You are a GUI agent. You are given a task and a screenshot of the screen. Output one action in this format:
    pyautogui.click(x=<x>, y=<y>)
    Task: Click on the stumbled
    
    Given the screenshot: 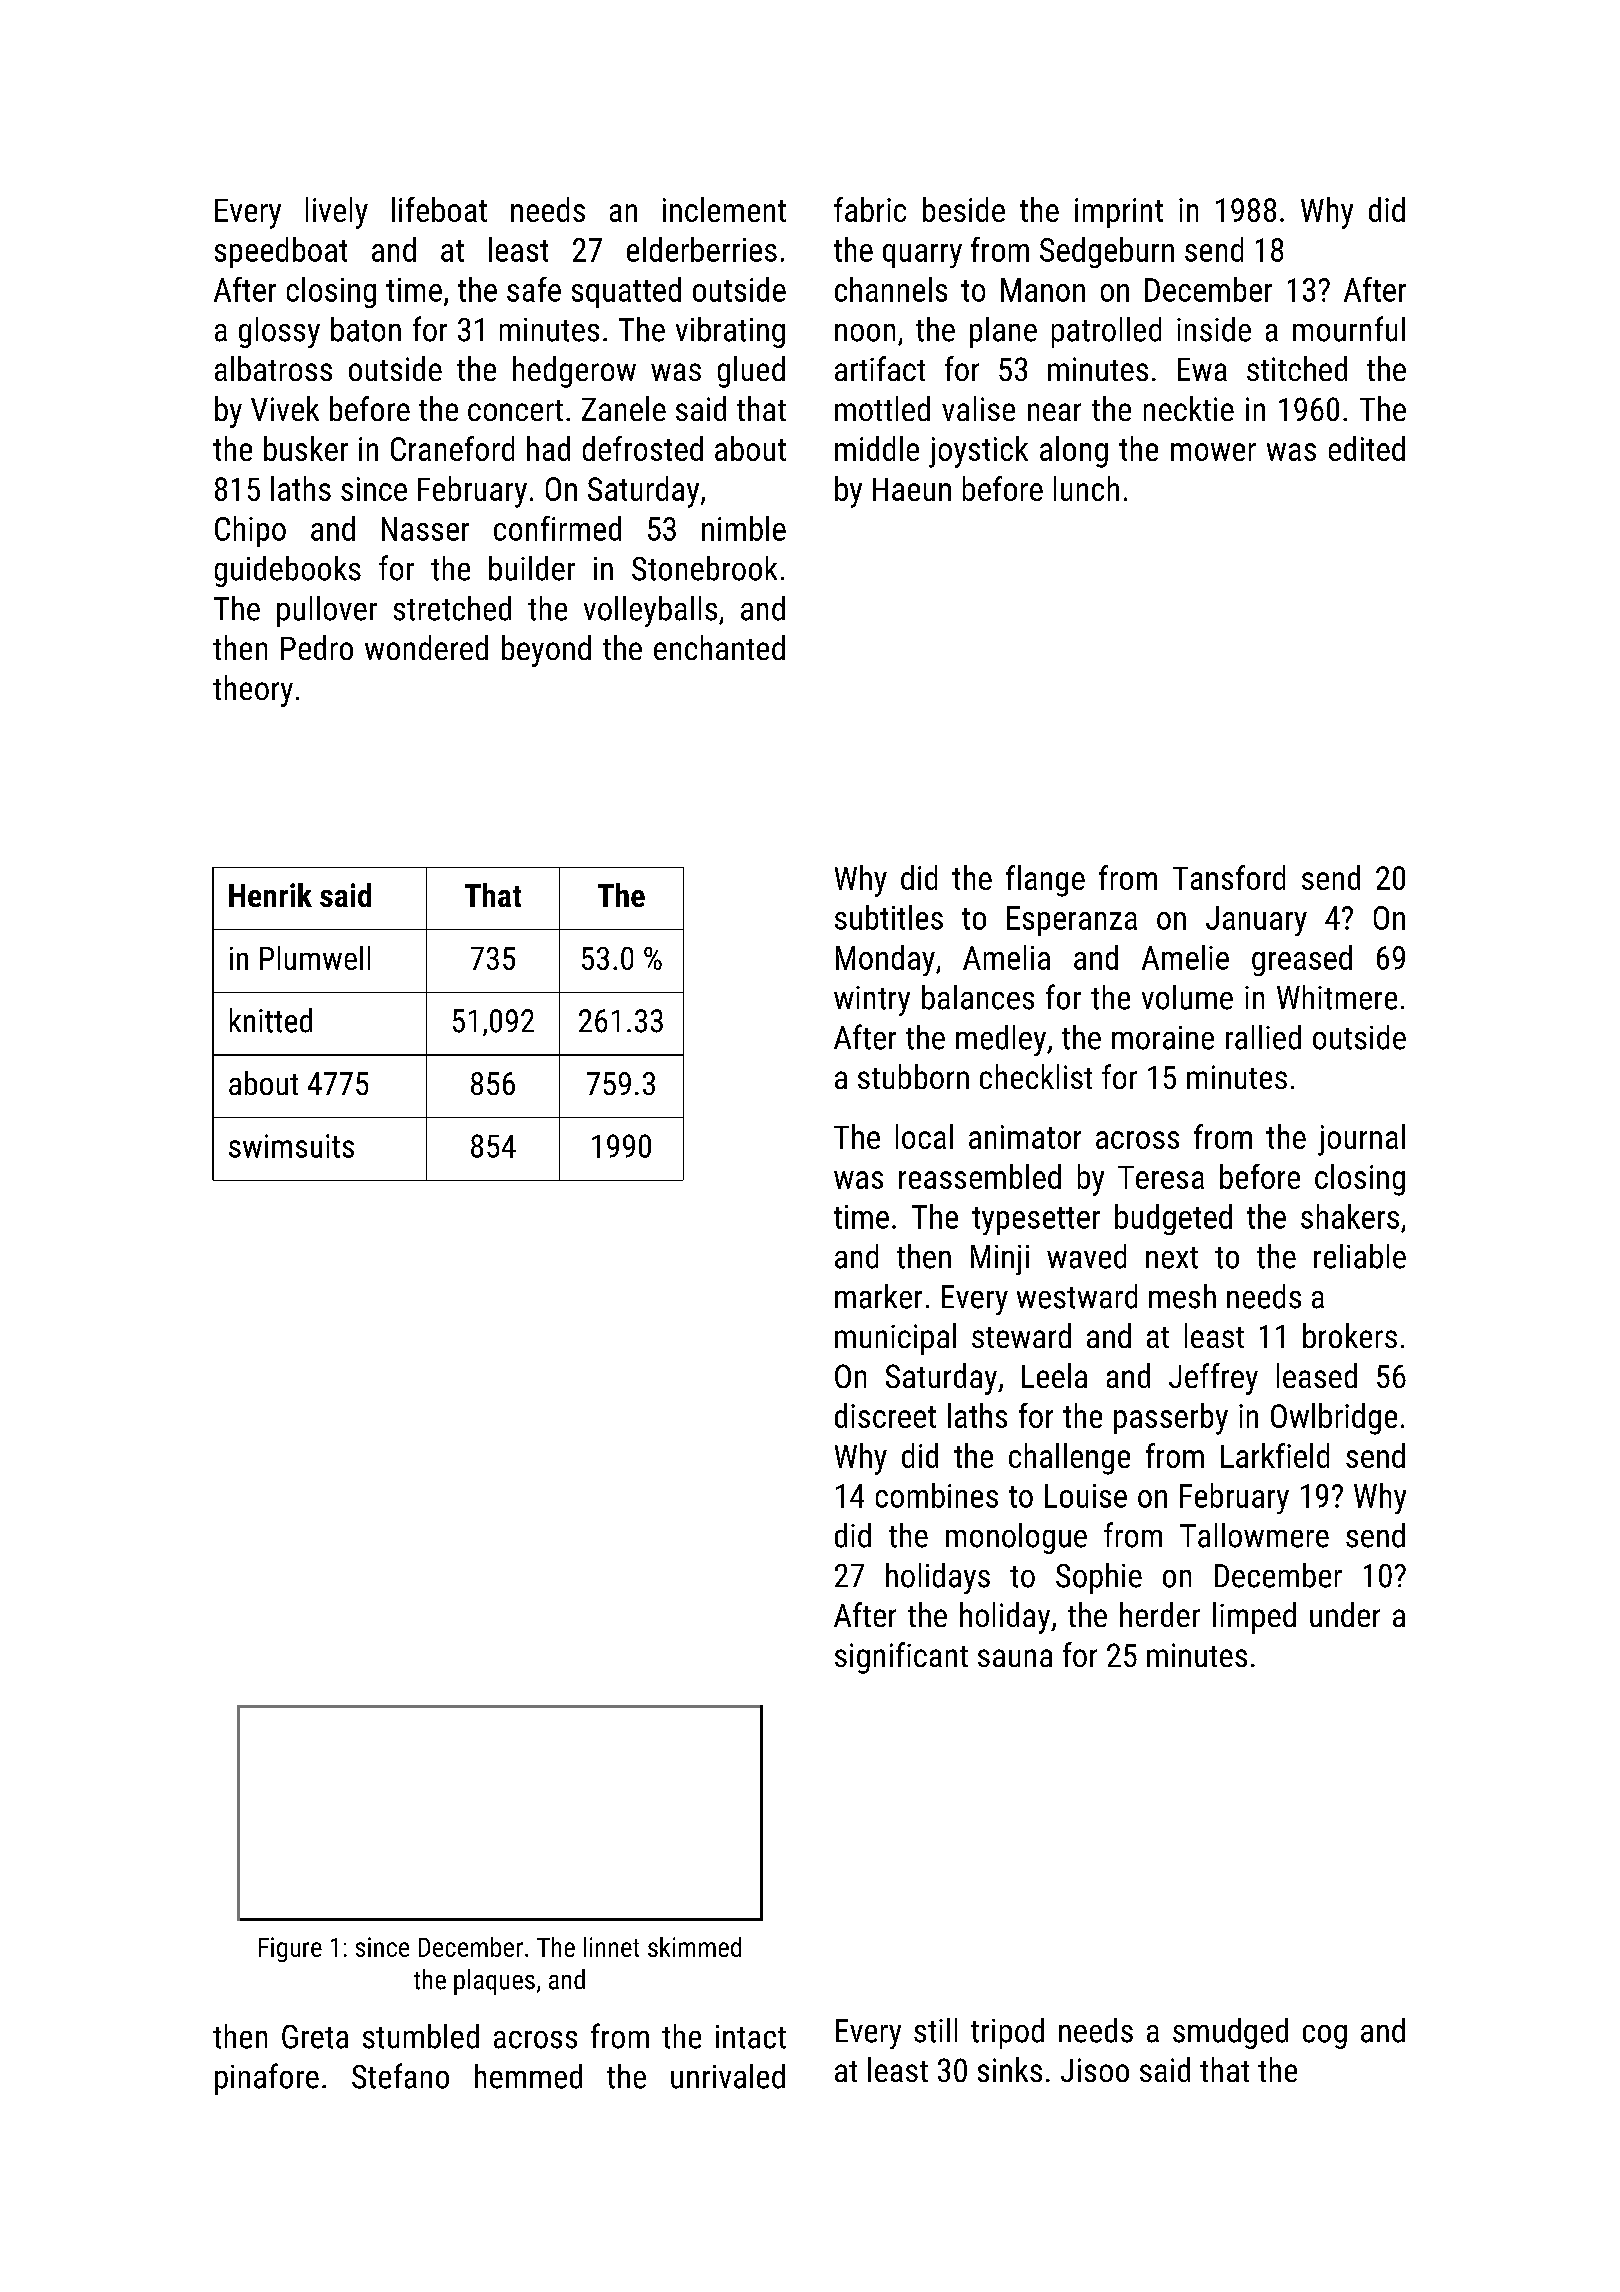 What is the action you would take?
    pyautogui.click(x=421, y=2036)
